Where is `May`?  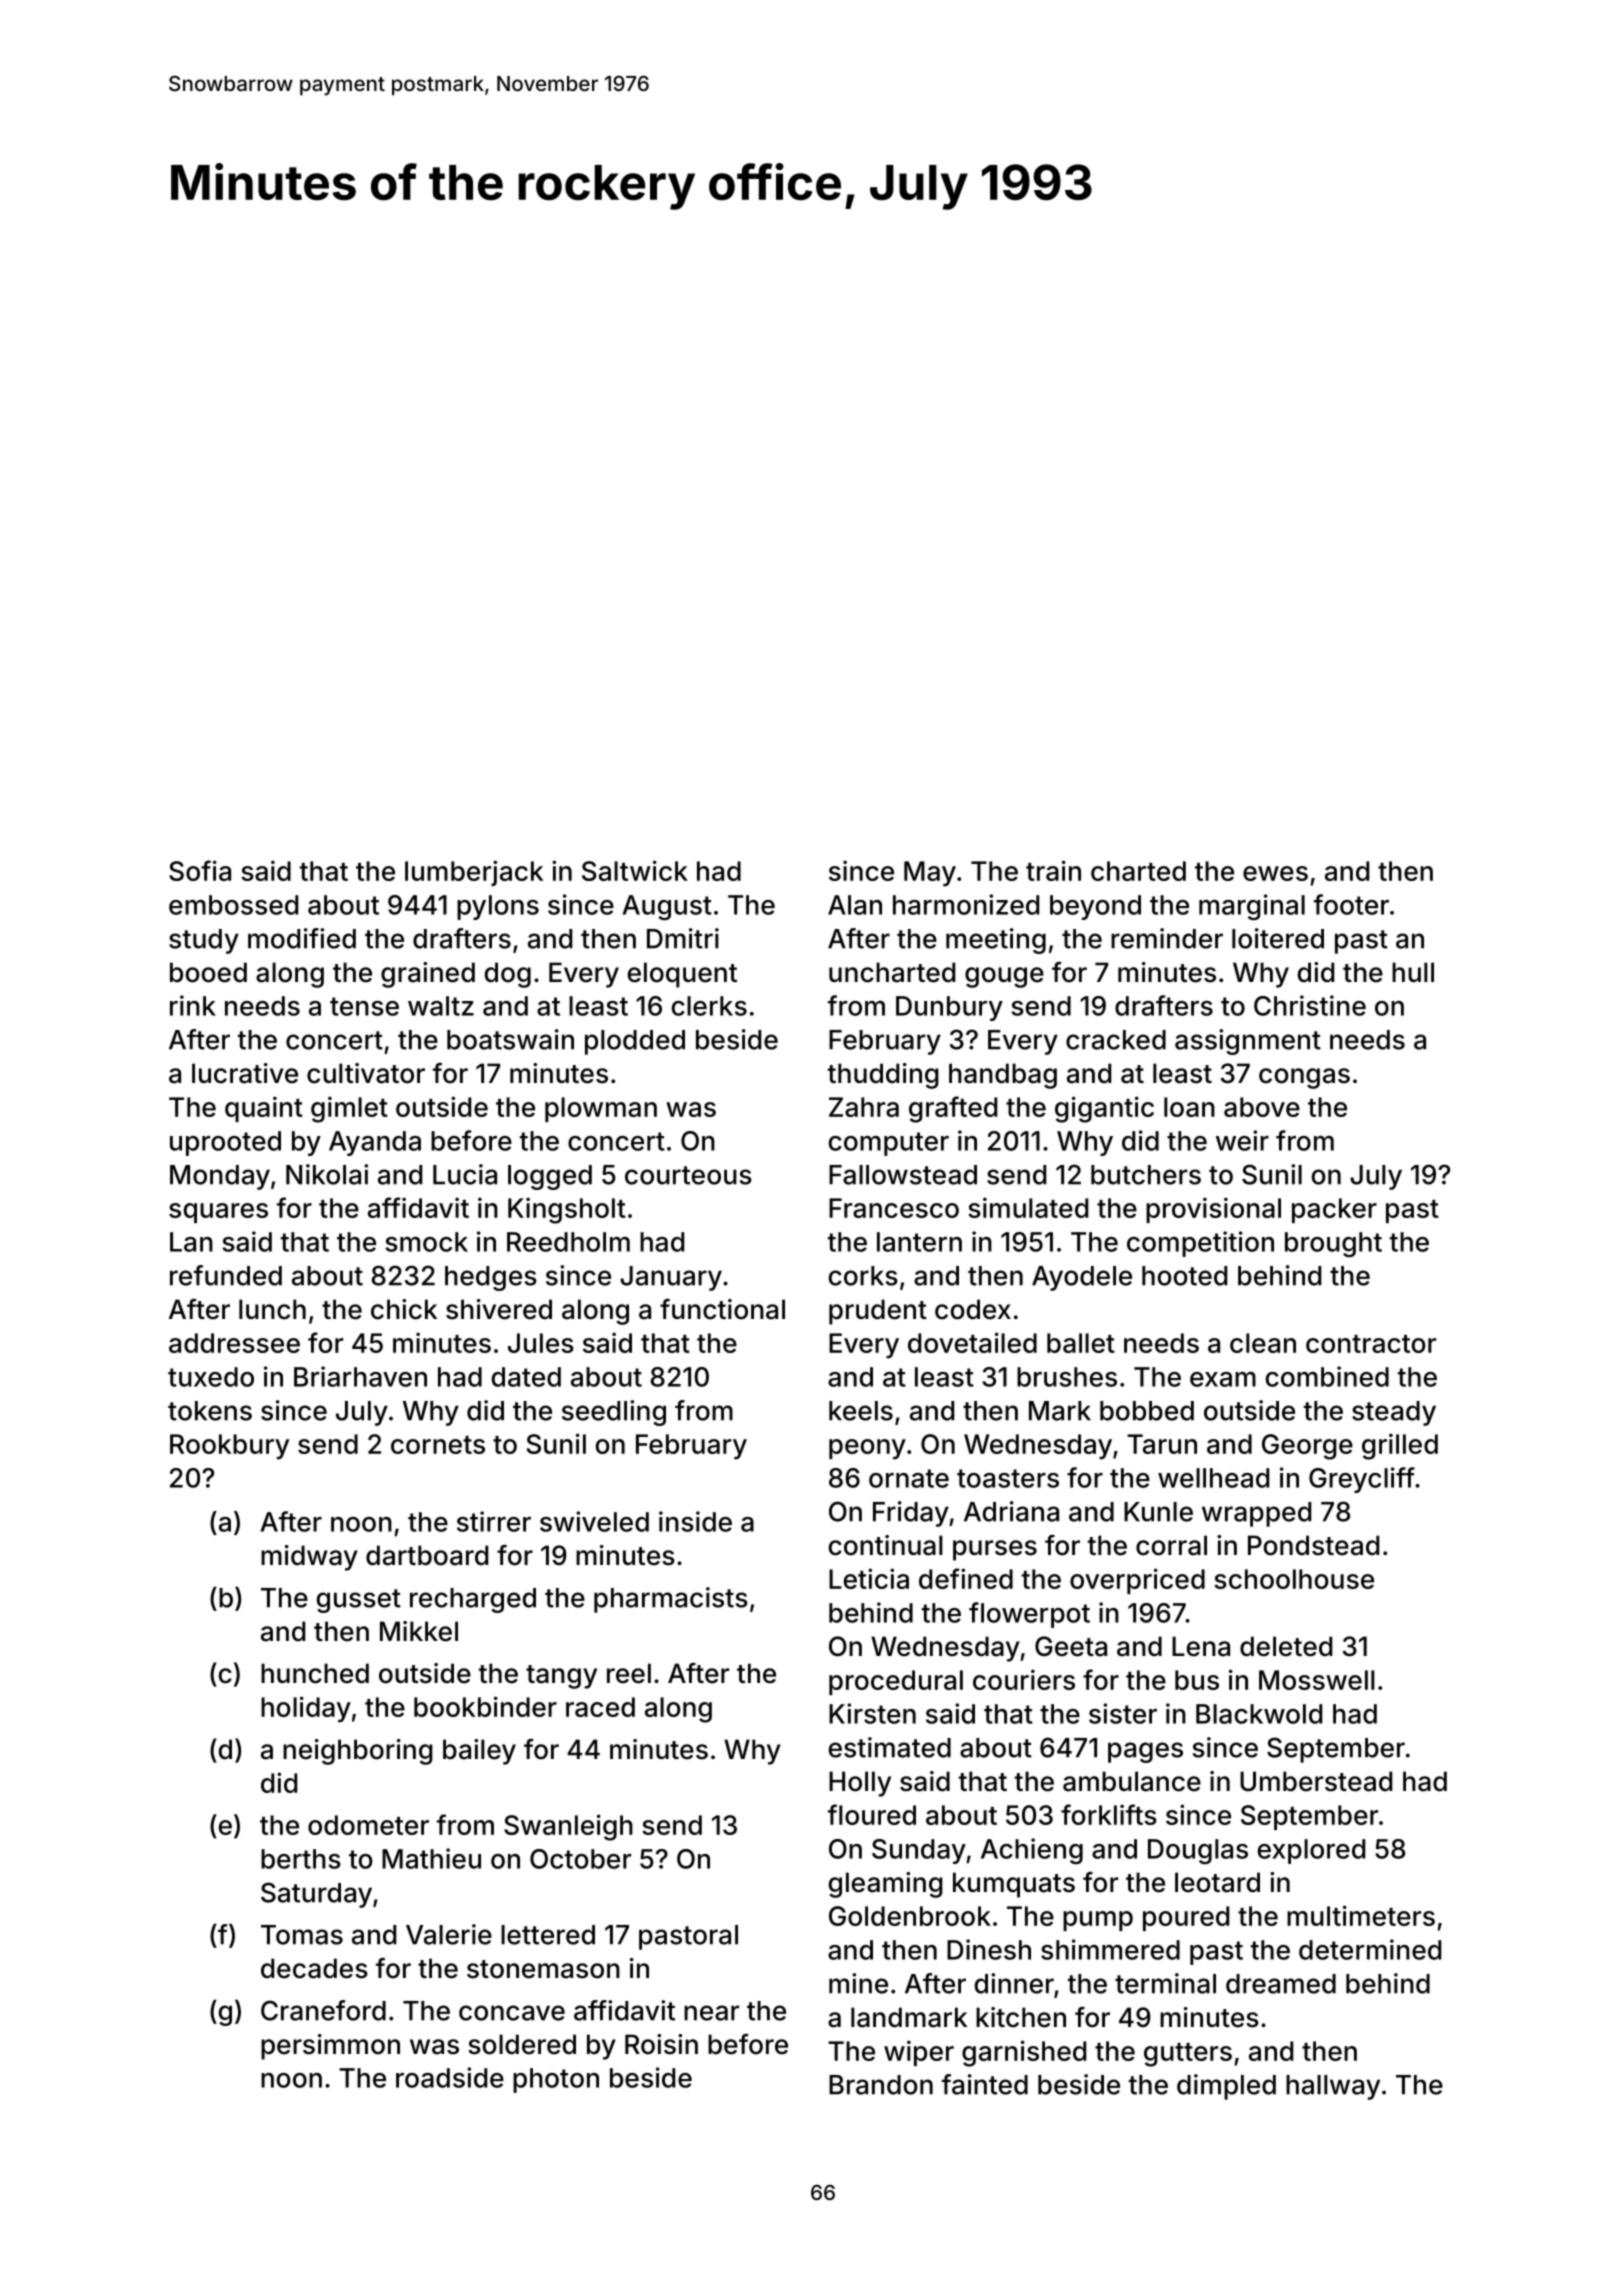
May is located at coordinates (930, 873).
